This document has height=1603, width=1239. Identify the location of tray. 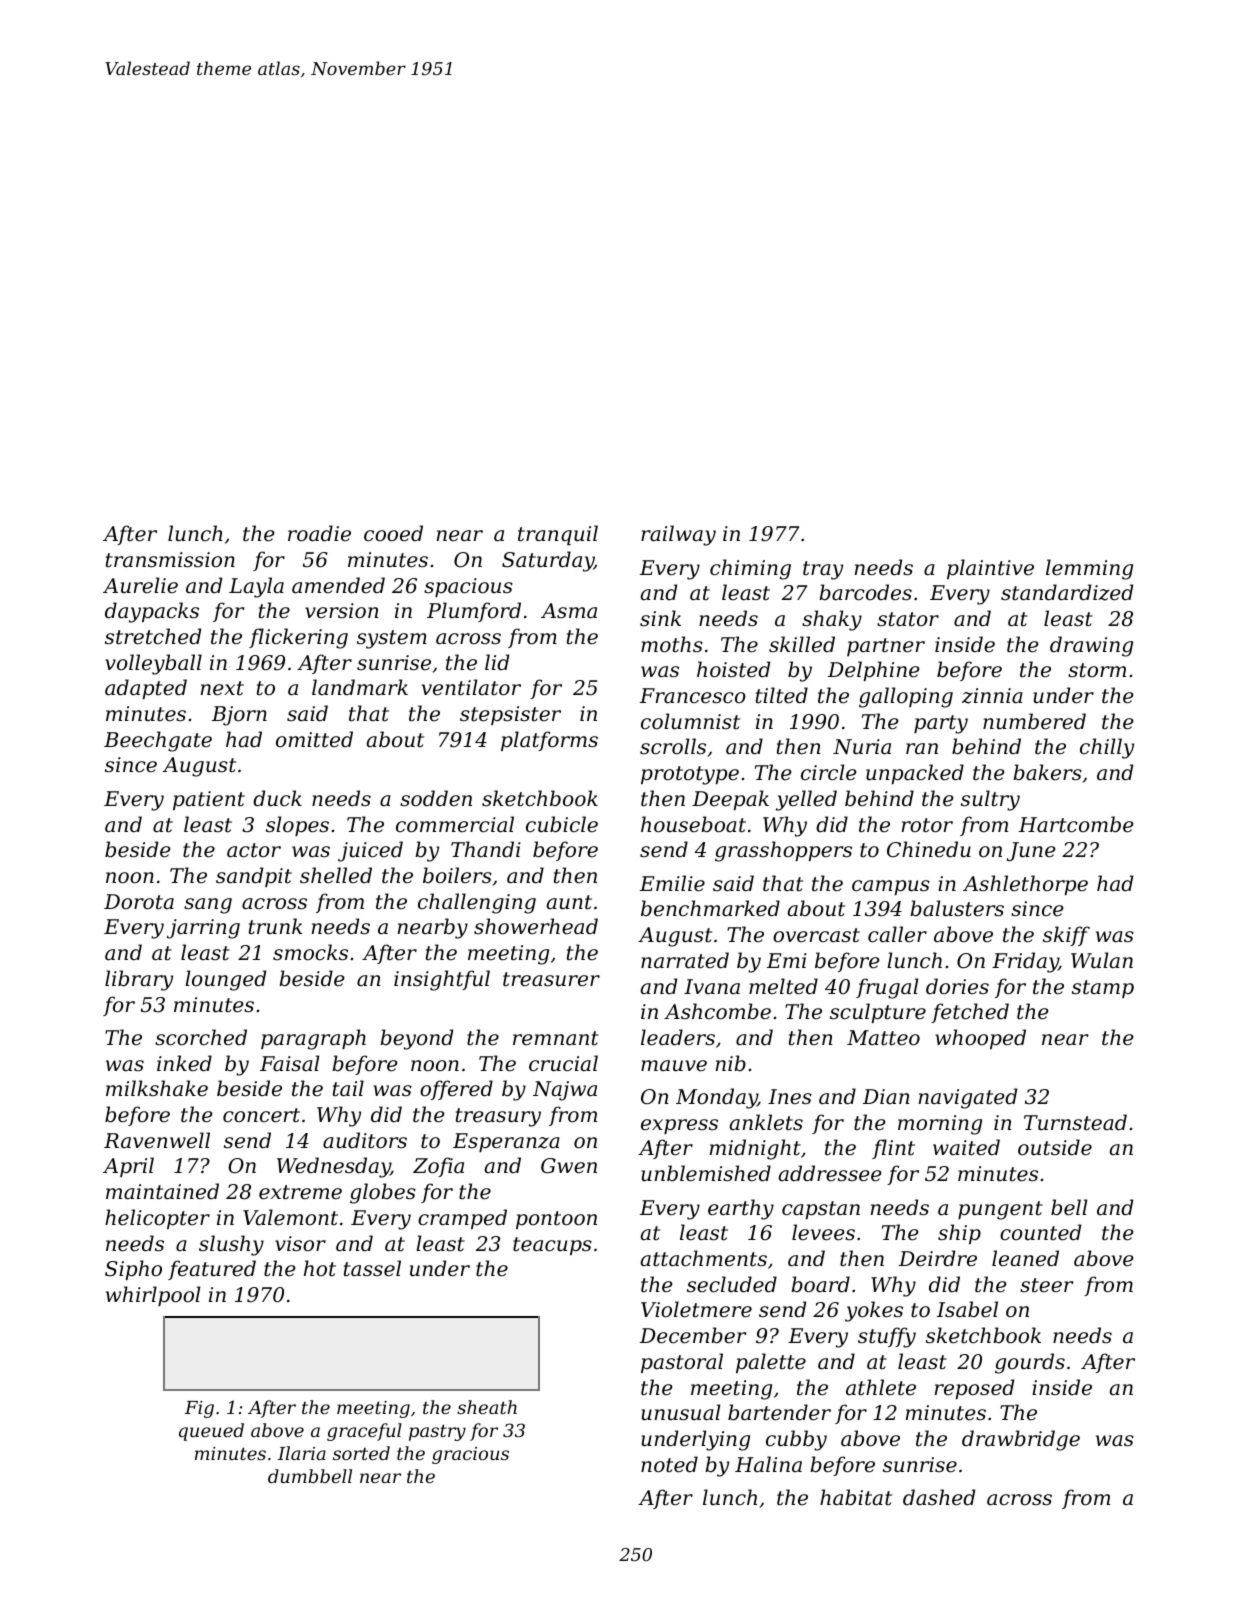
(823, 570).
